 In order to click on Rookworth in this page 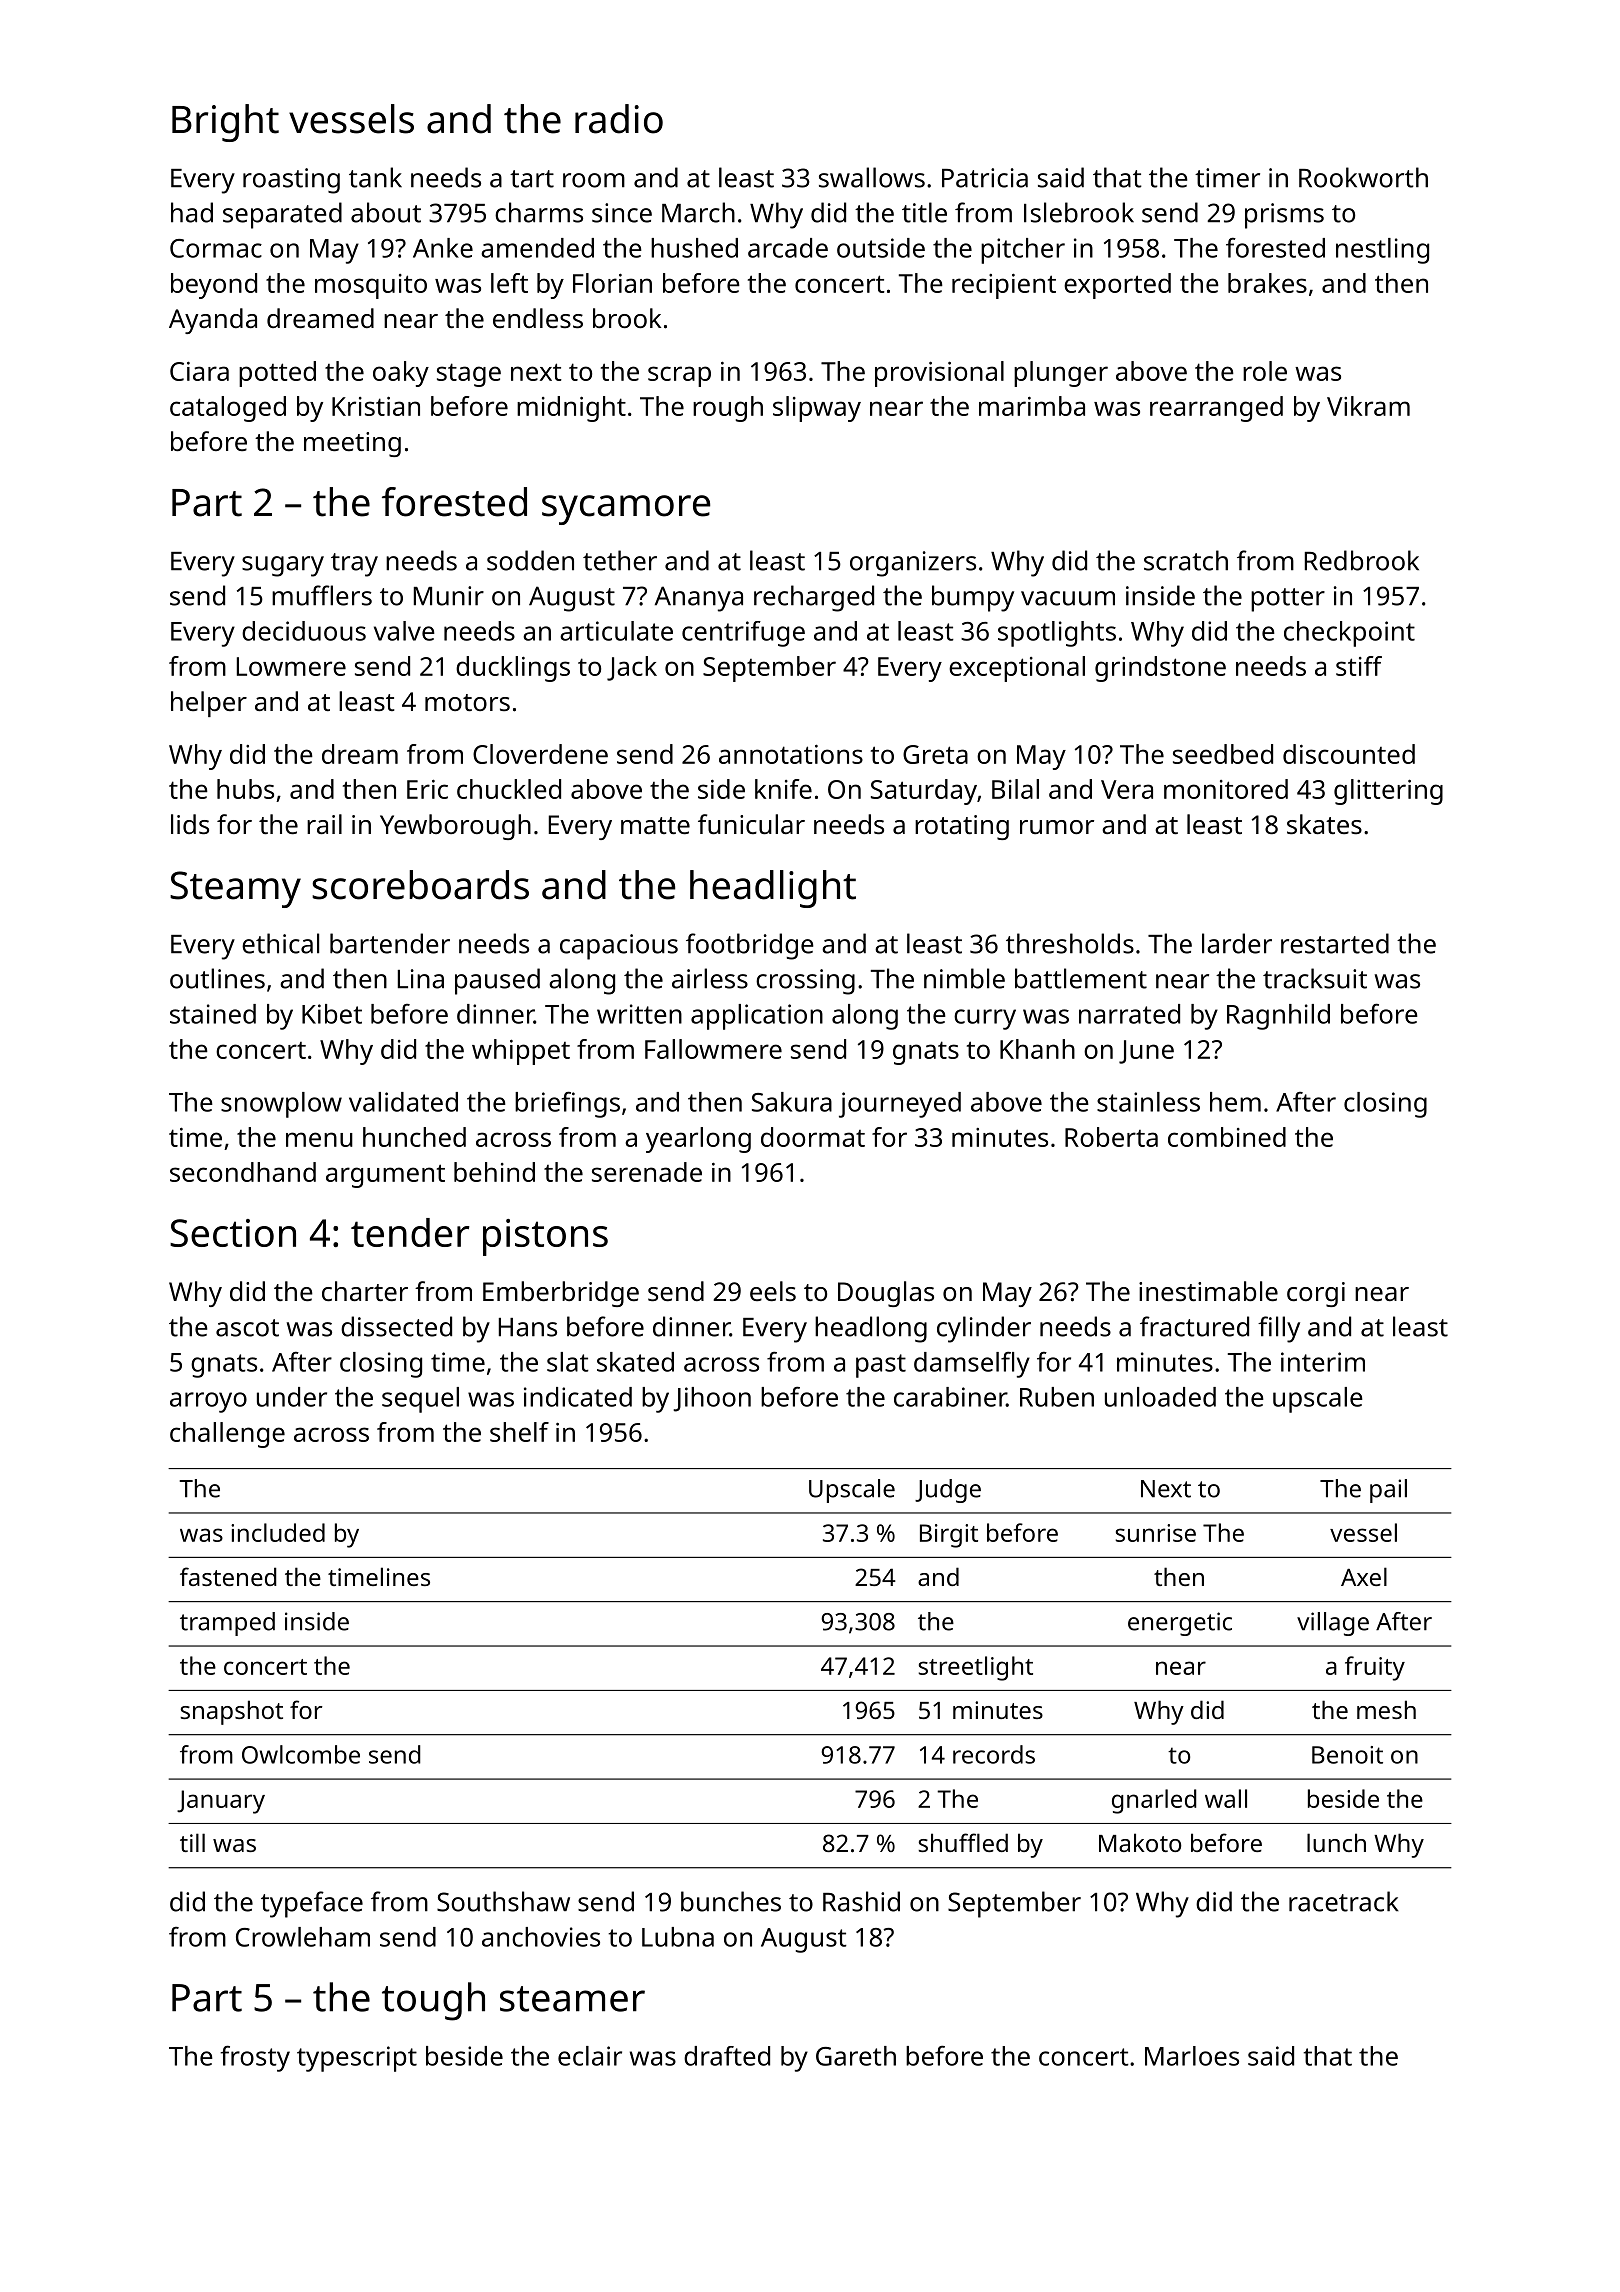, I will do `click(1363, 177)`.
